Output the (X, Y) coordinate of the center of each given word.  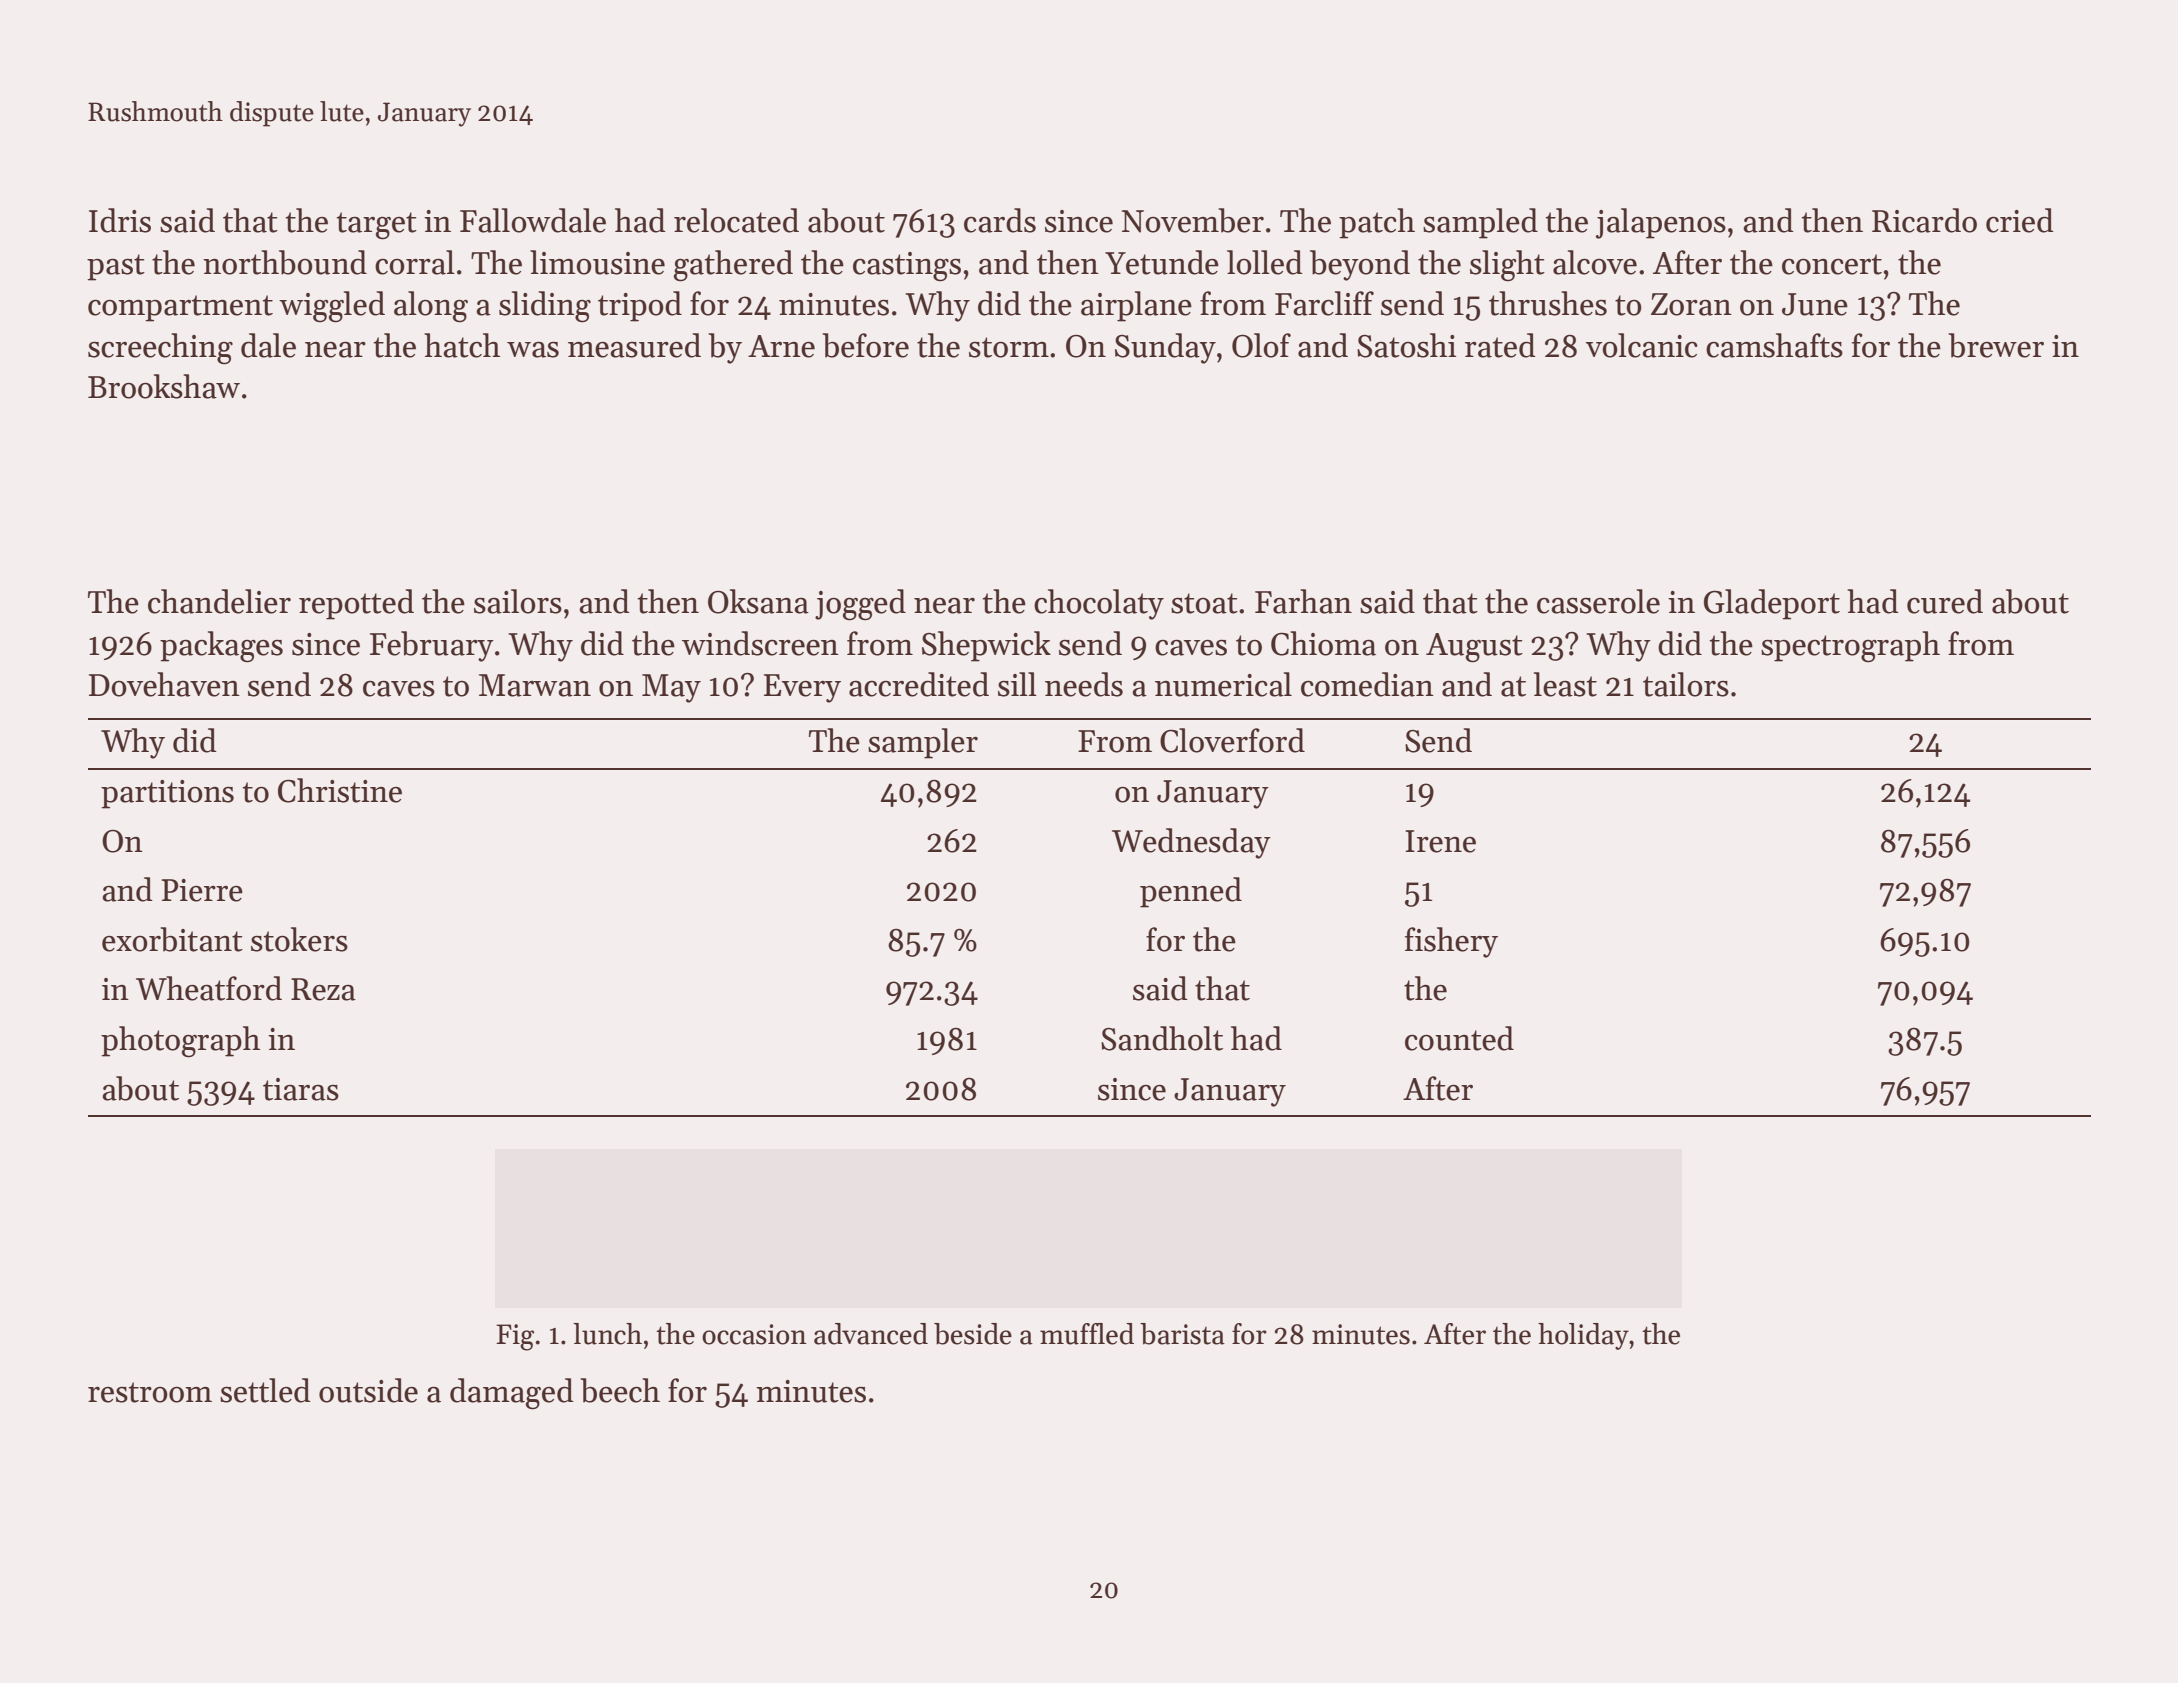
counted (1459, 1038)
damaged (512, 1394)
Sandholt (1162, 1038)
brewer (1996, 345)
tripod (640, 306)
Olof (1261, 345)
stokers (299, 939)
